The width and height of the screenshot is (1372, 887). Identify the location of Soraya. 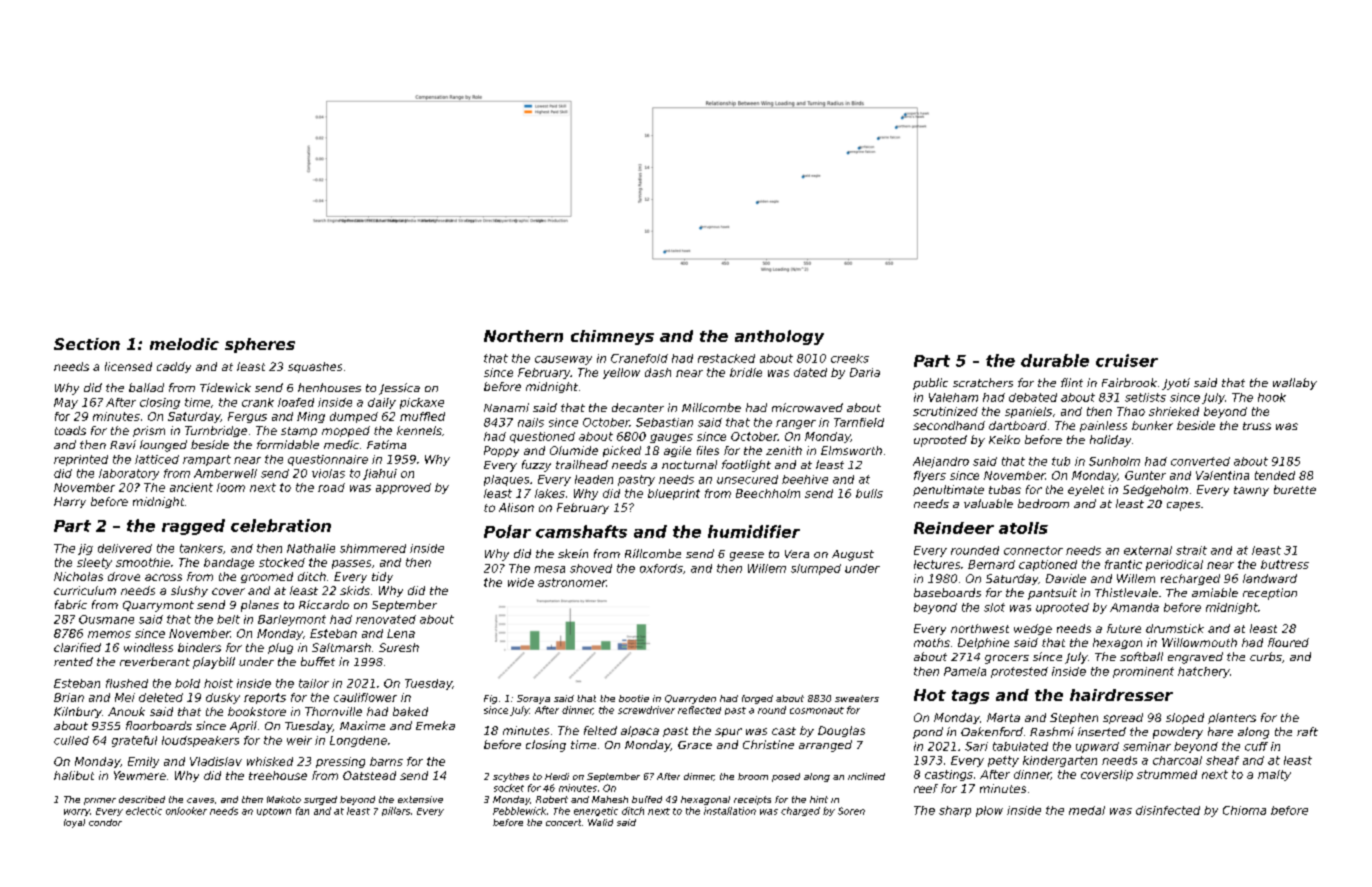
(533, 699).
